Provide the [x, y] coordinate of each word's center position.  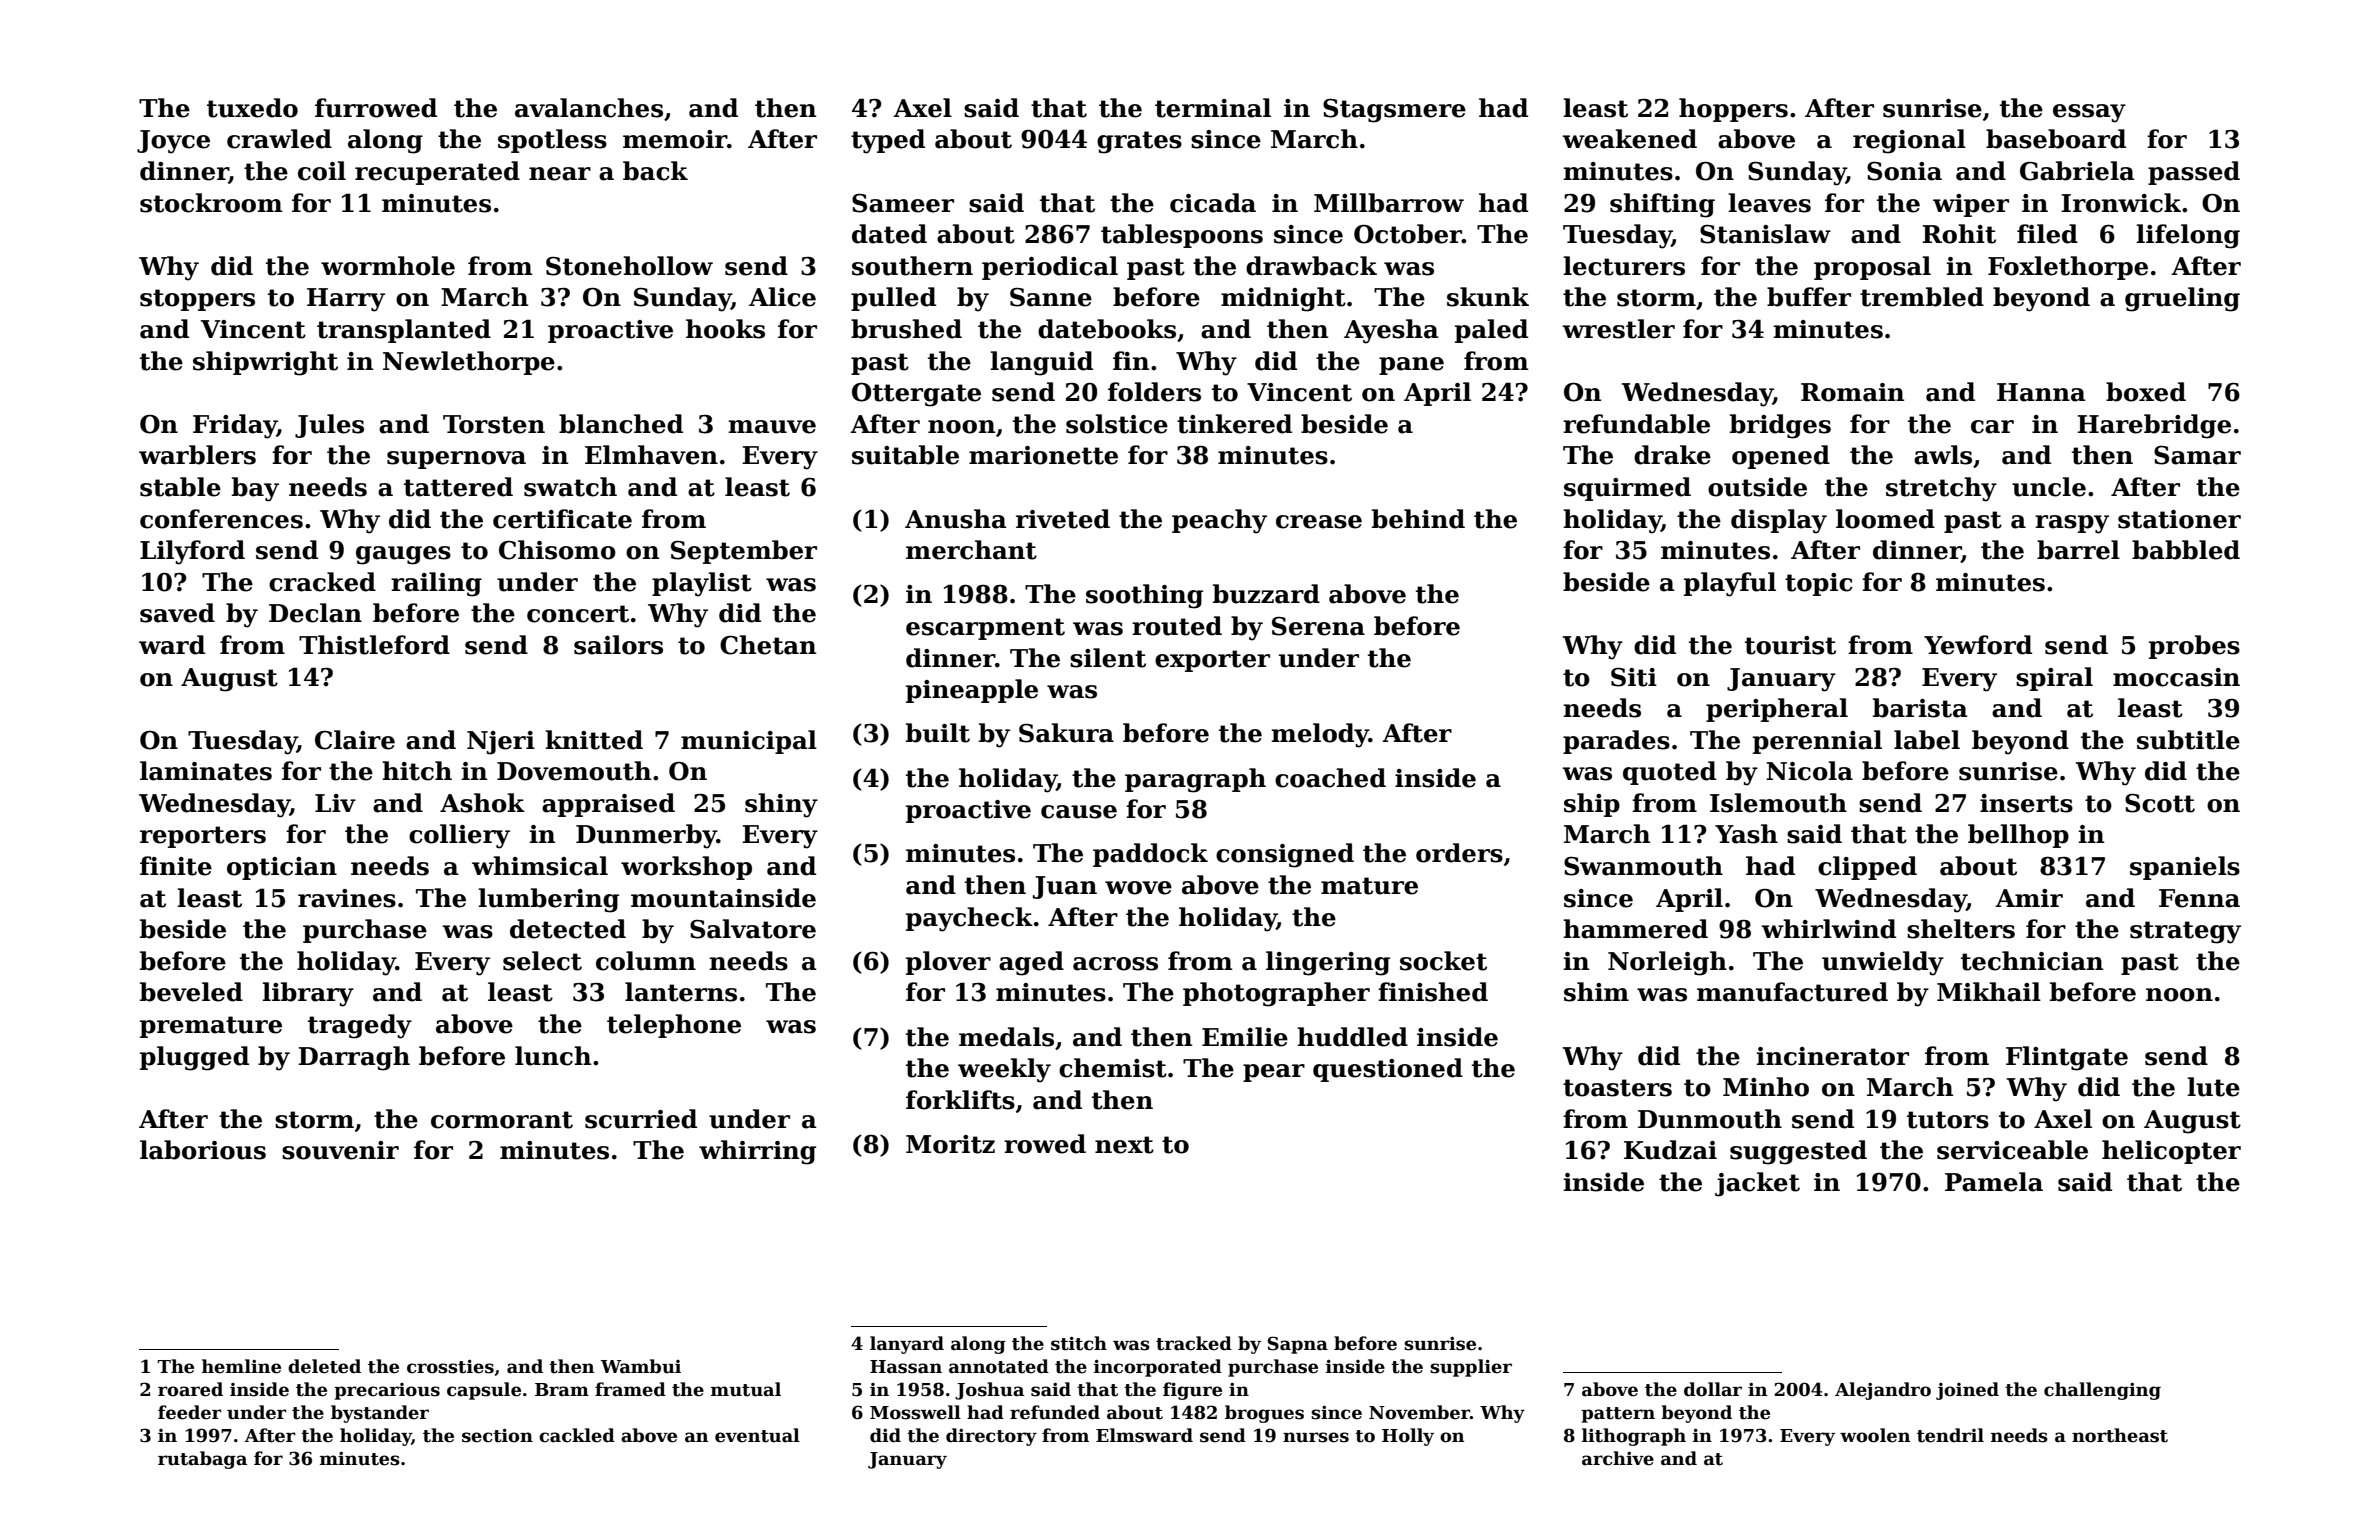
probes [2194, 647]
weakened [1629, 139]
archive [1618, 1458]
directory [991, 1437]
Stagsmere [1394, 111]
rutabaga [202, 1460]
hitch [417, 771]
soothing [1144, 596]
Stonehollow [629, 266]
